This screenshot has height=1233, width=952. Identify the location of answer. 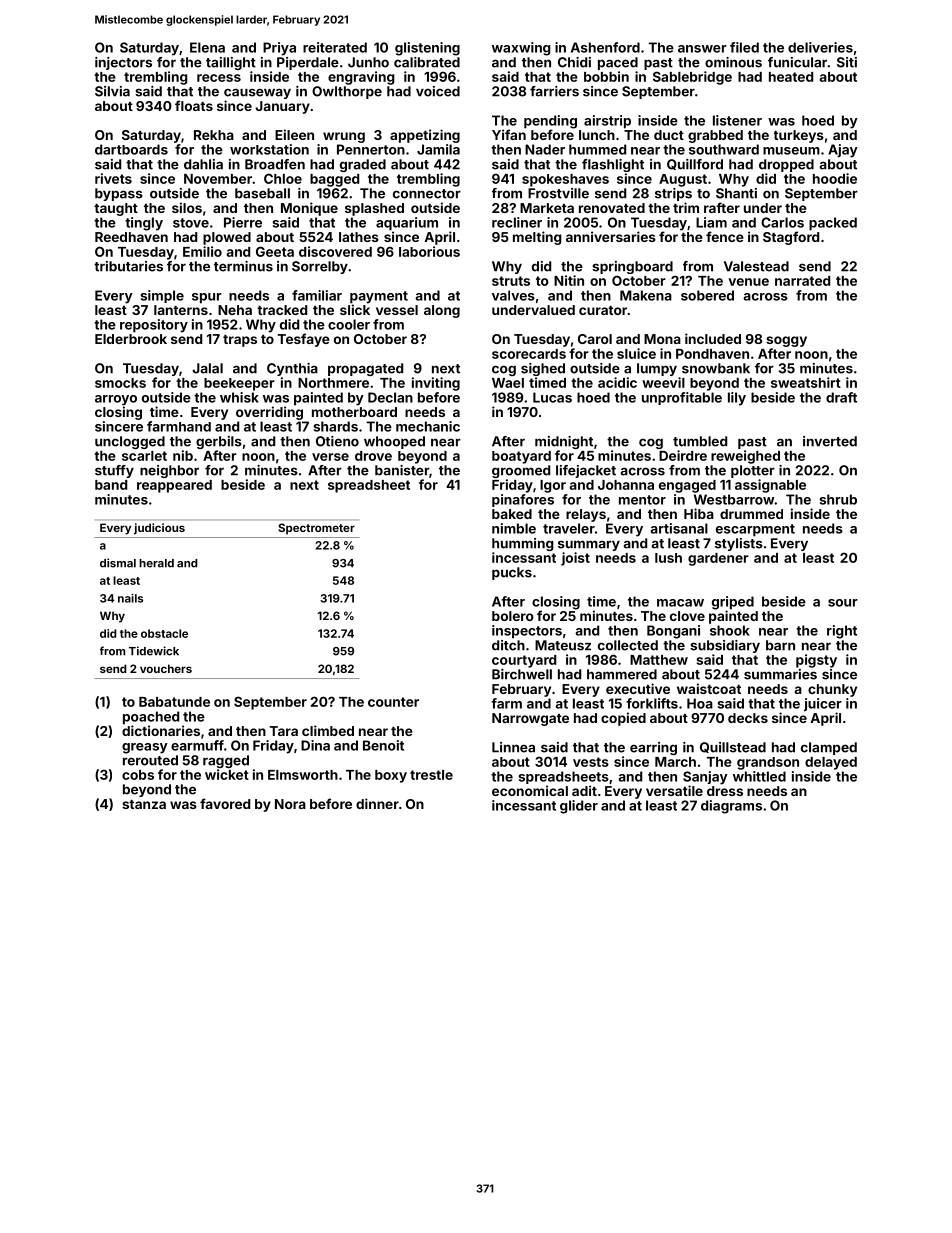
(702, 49).
